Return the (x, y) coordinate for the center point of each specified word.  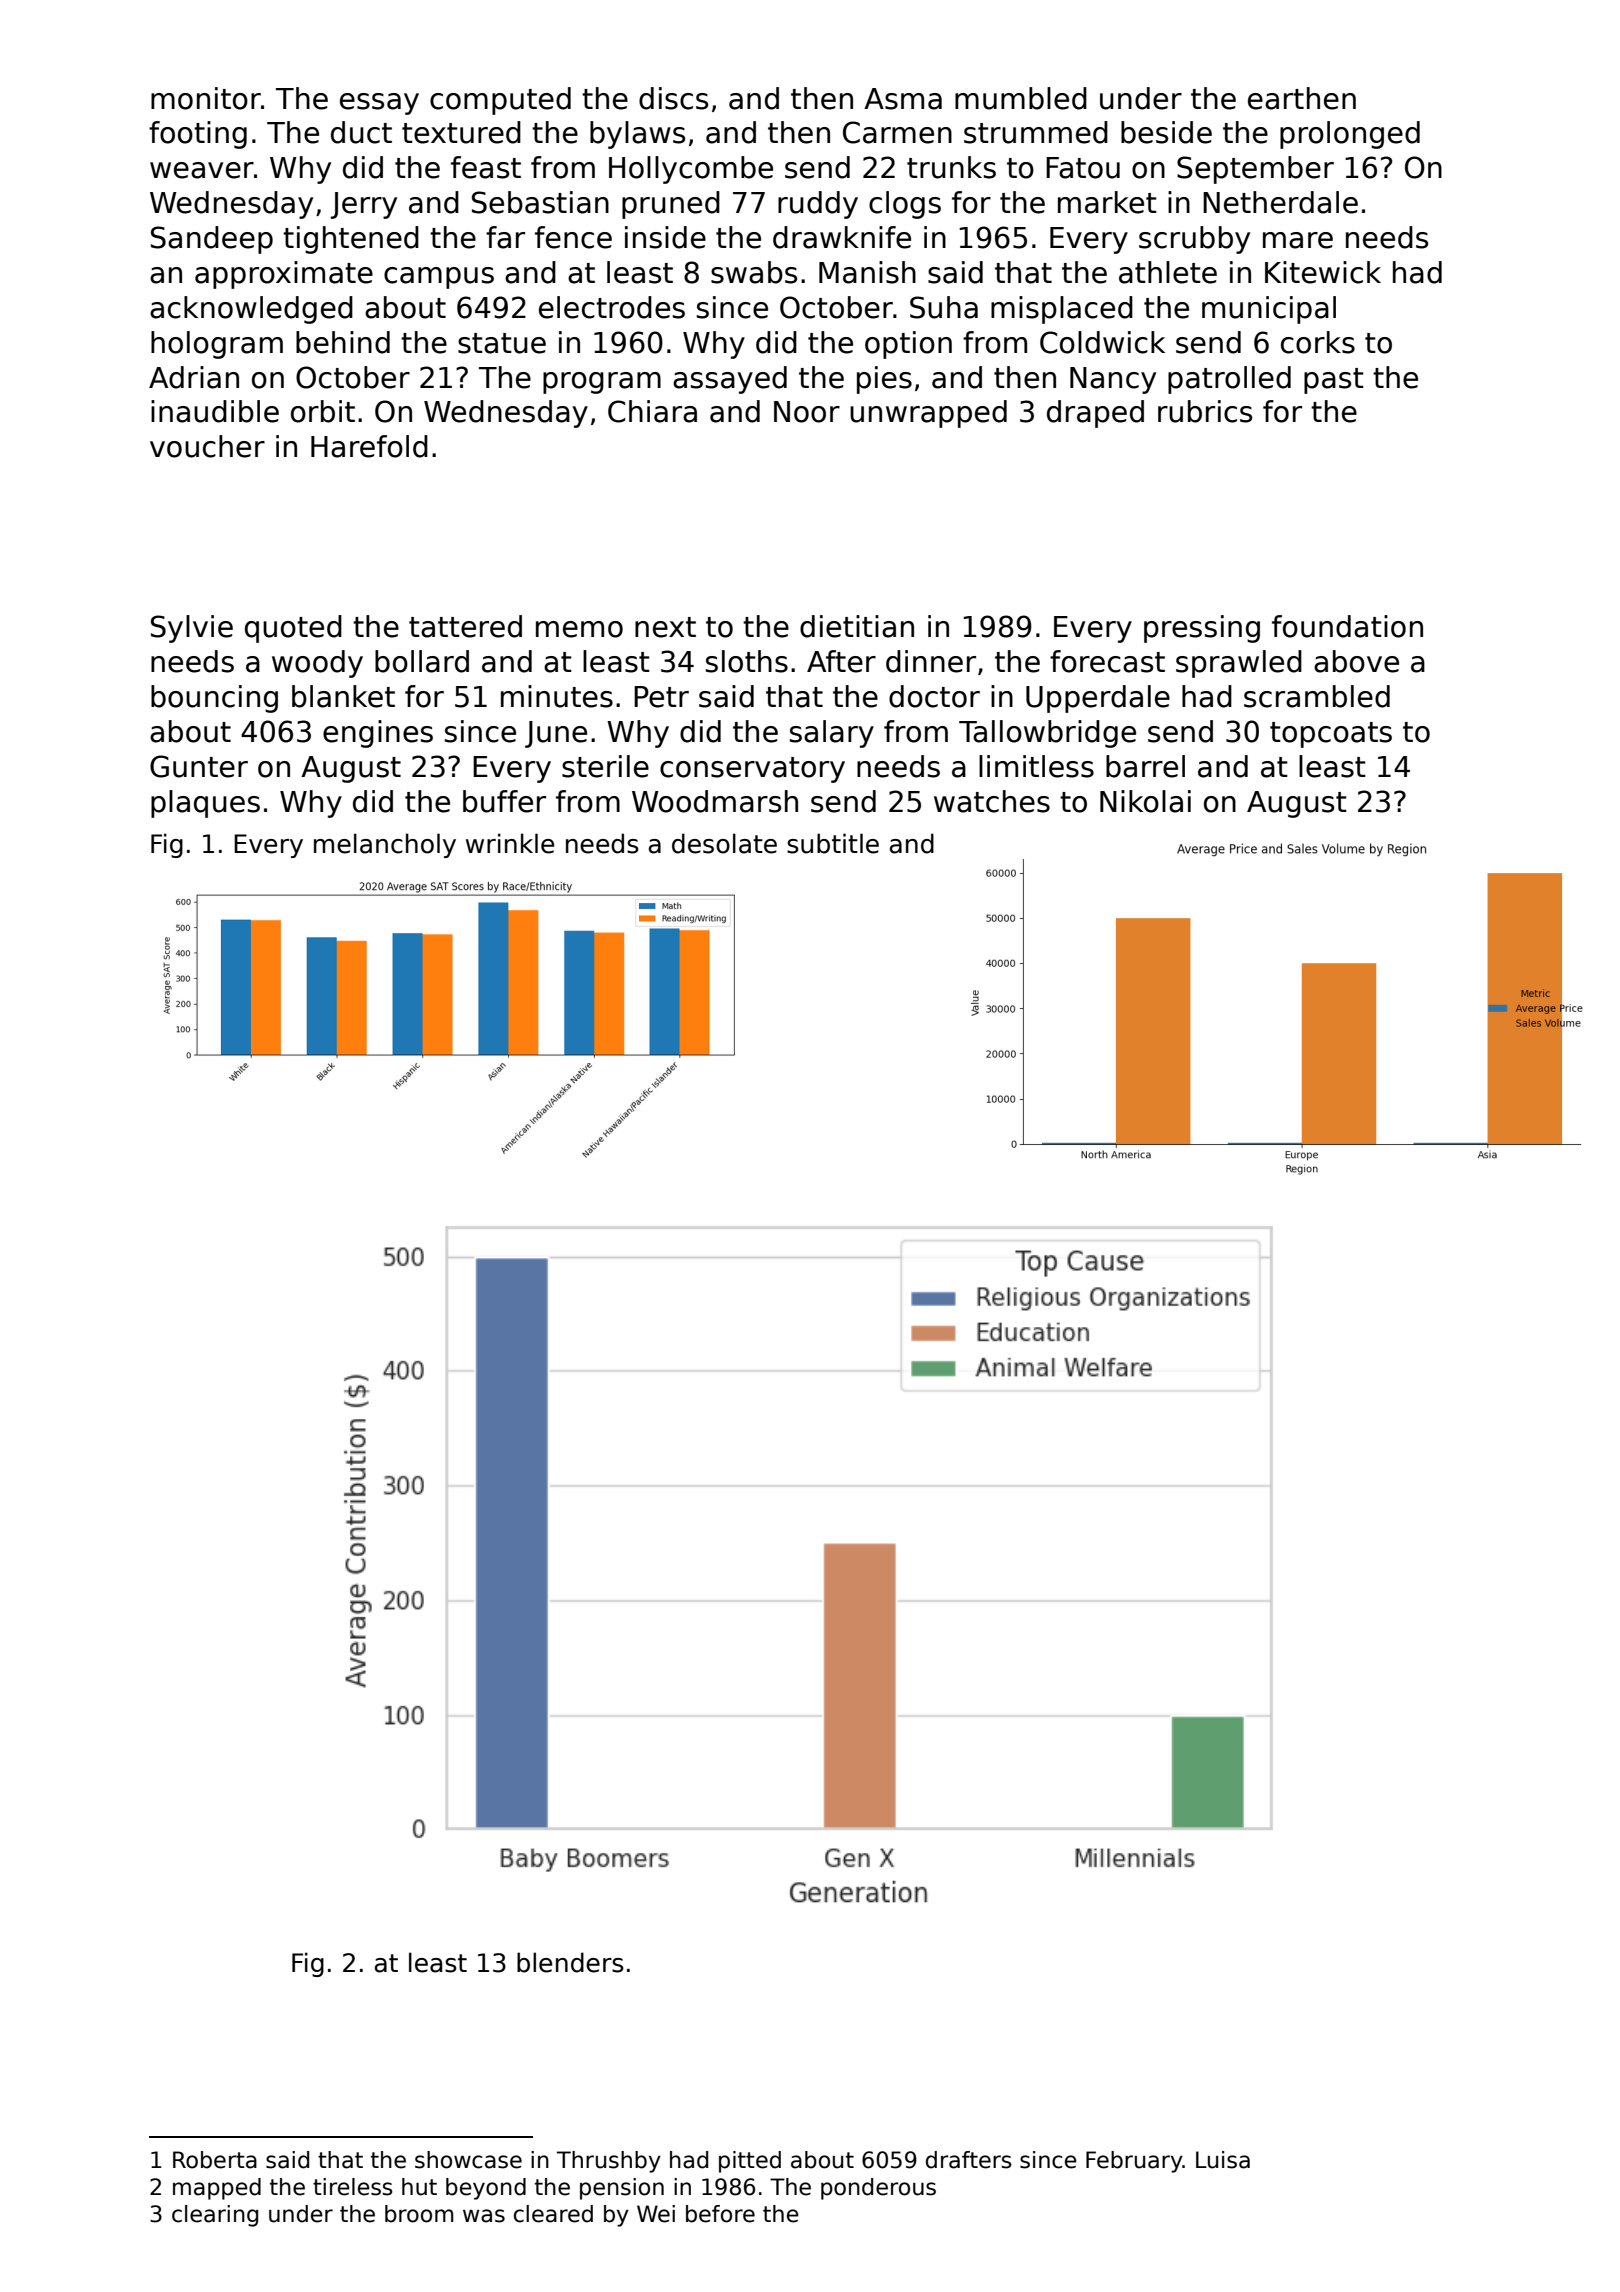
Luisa (1223, 2160)
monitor (206, 98)
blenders (570, 1962)
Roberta (215, 2160)
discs (673, 98)
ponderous (878, 2189)
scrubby (1194, 240)
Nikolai (1145, 801)
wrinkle (510, 843)
